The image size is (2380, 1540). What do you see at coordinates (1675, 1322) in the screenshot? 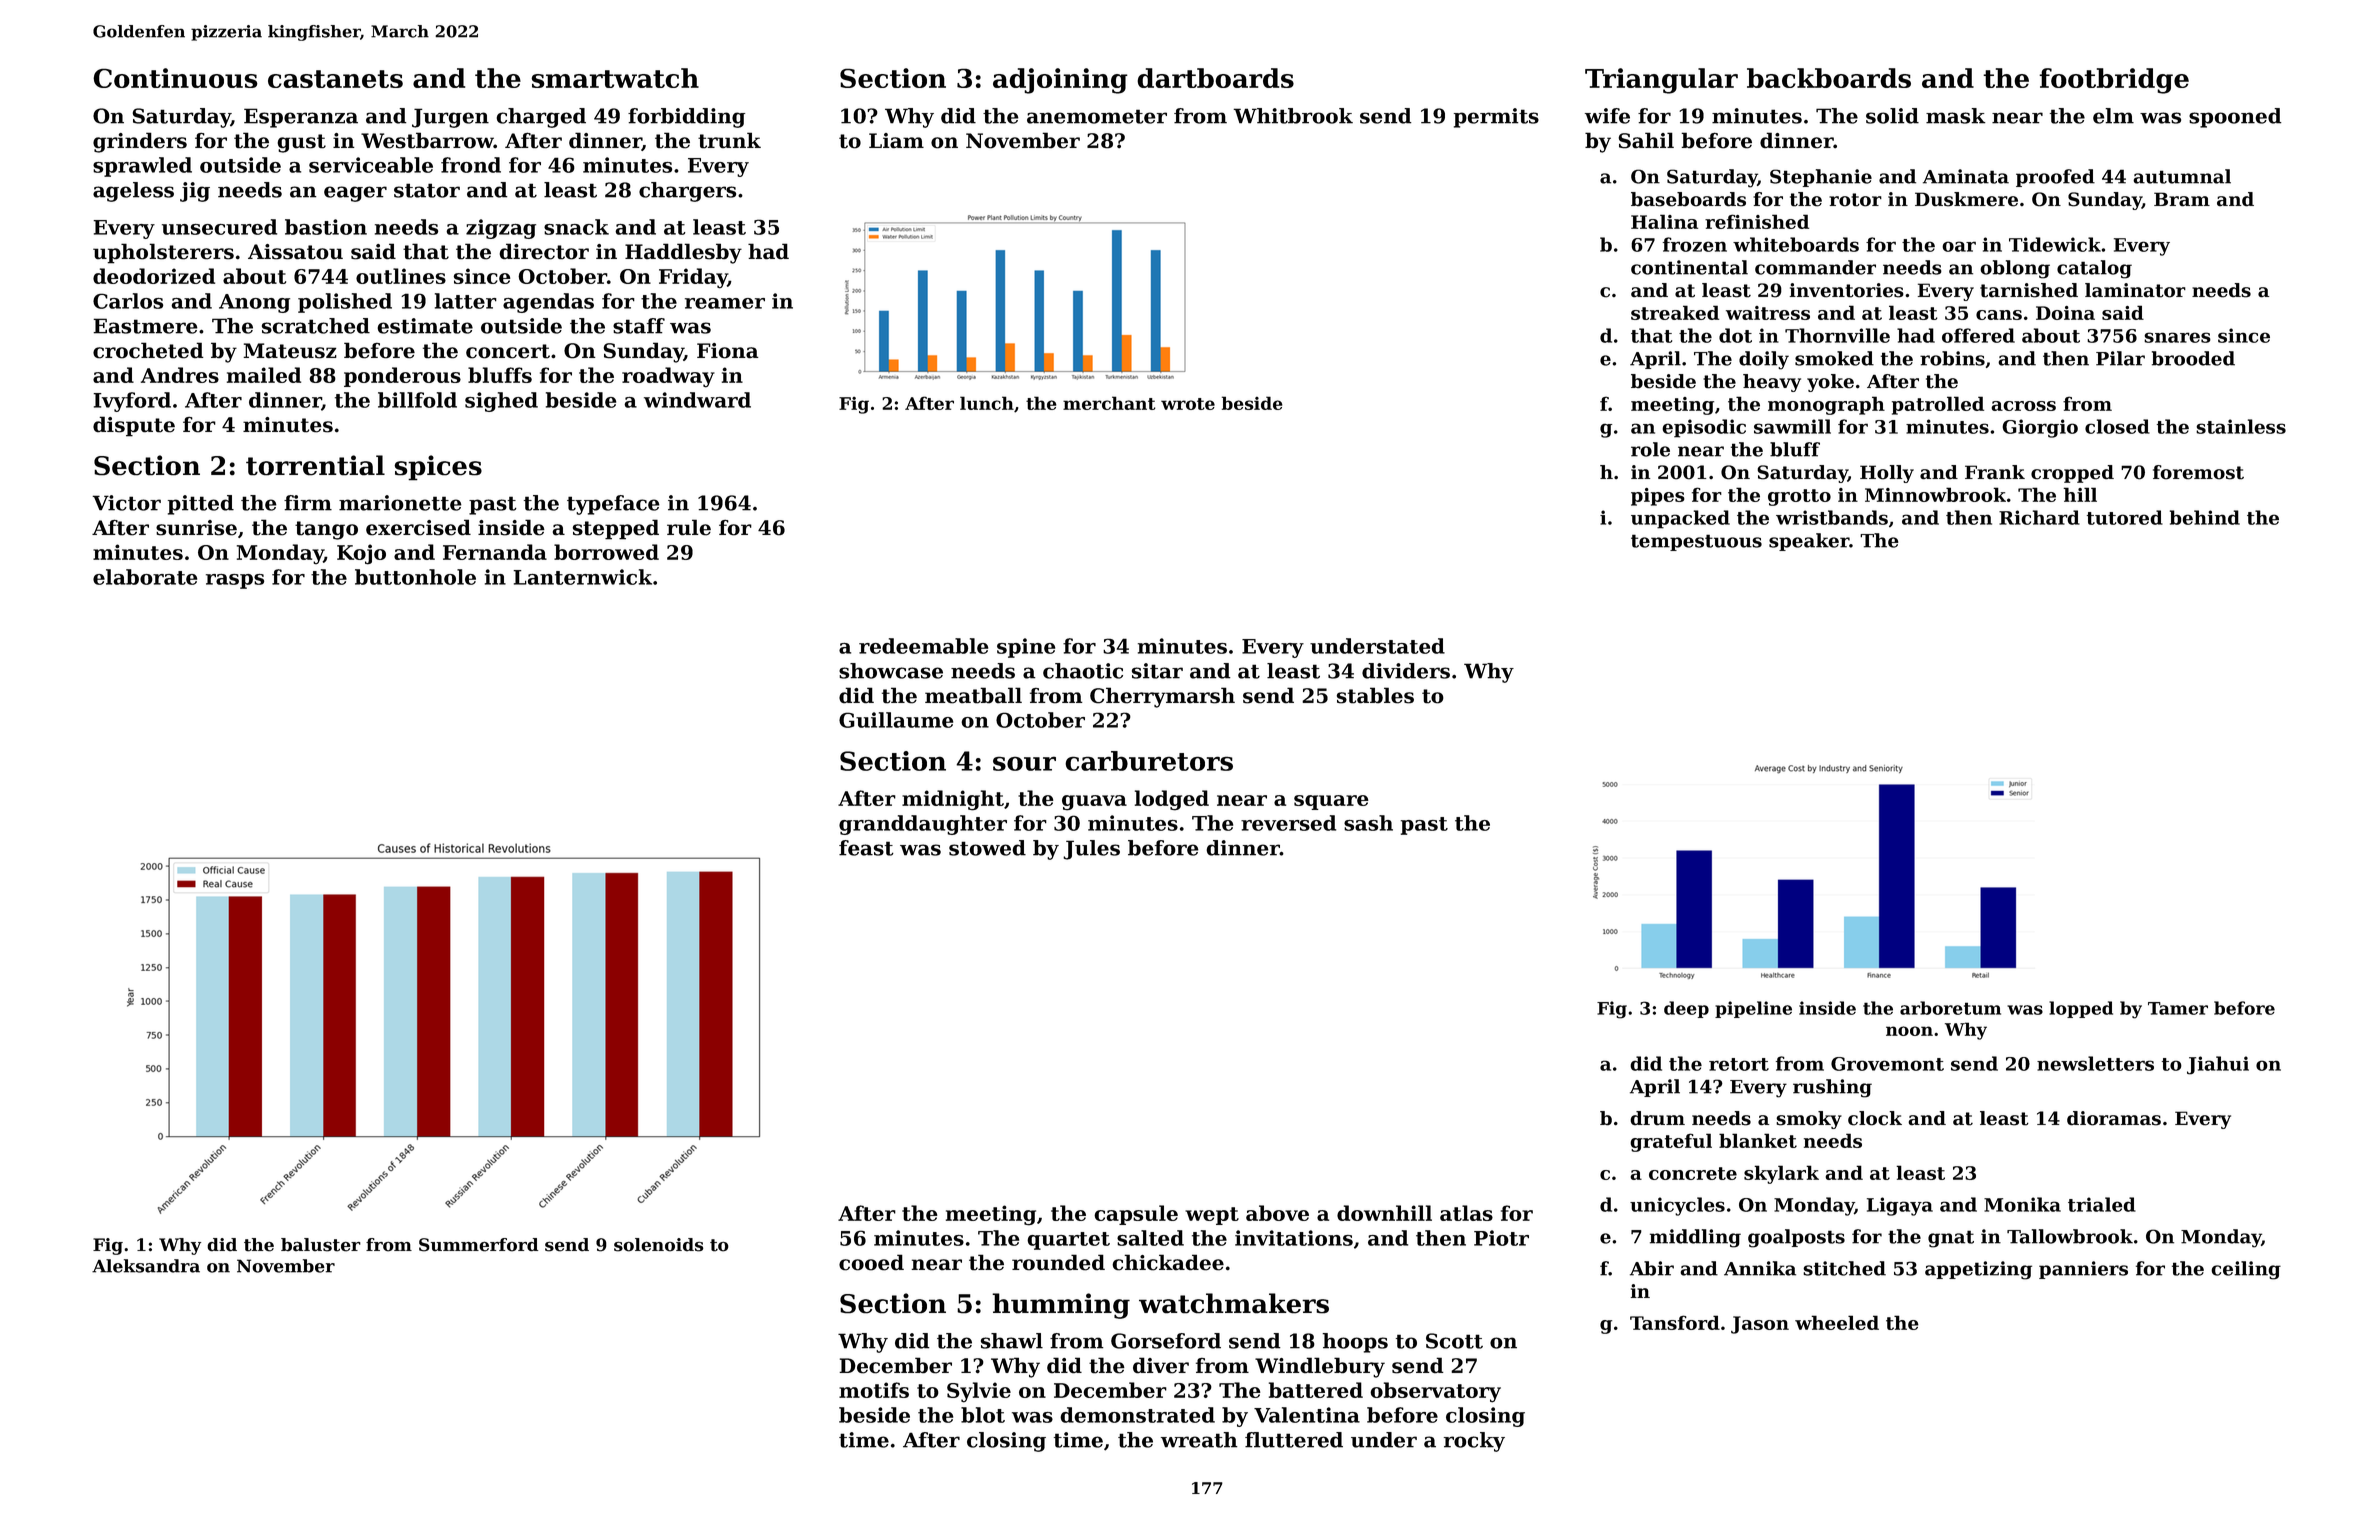
I see `Tansford` at bounding box center [1675, 1322].
